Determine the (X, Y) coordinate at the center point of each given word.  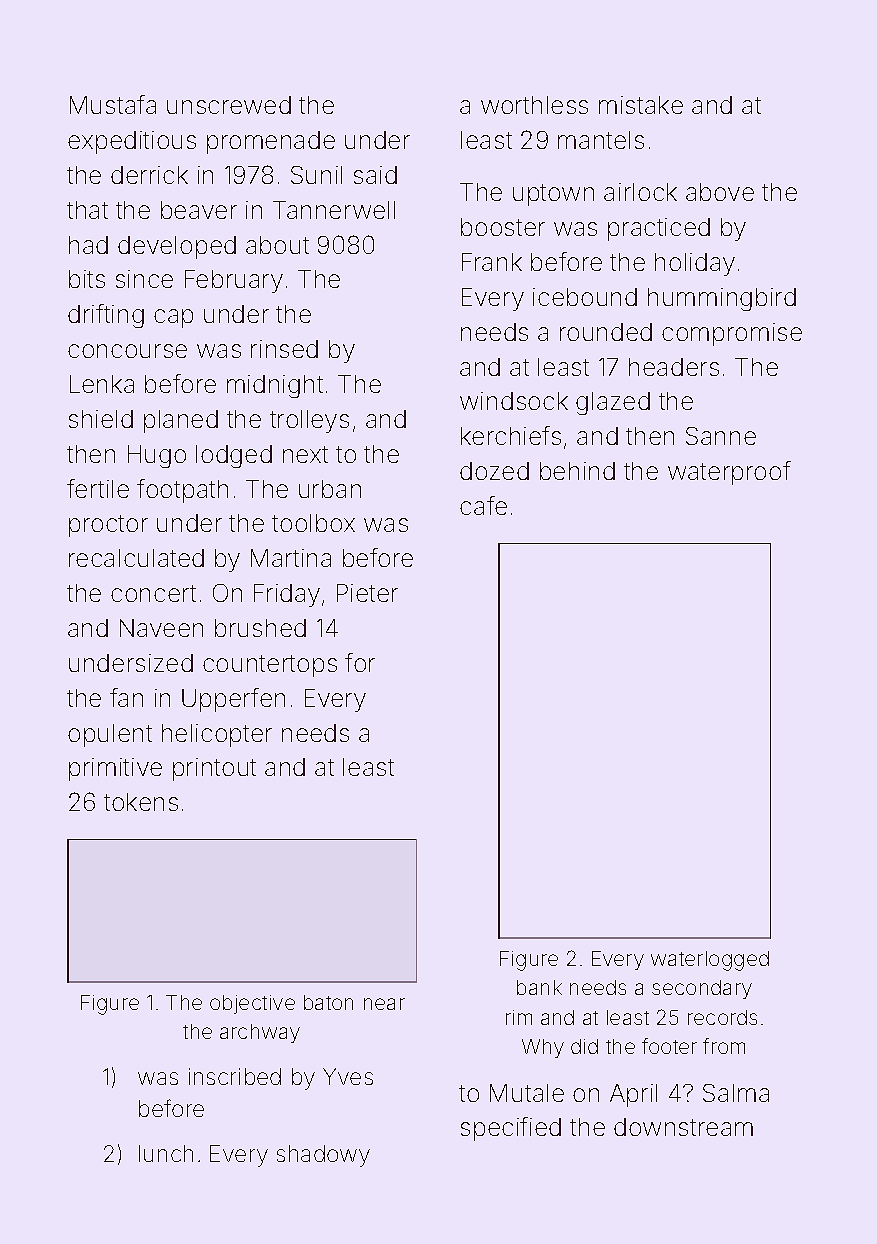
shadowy (323, 1156)
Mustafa (113, 104)
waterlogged (710, 961)
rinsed (284, 349)
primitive (115, 769)
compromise (732, 334)
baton (328, 1002)
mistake (641, 105)
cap (173, 318)
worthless (534, 105)
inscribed (235, 1076)
